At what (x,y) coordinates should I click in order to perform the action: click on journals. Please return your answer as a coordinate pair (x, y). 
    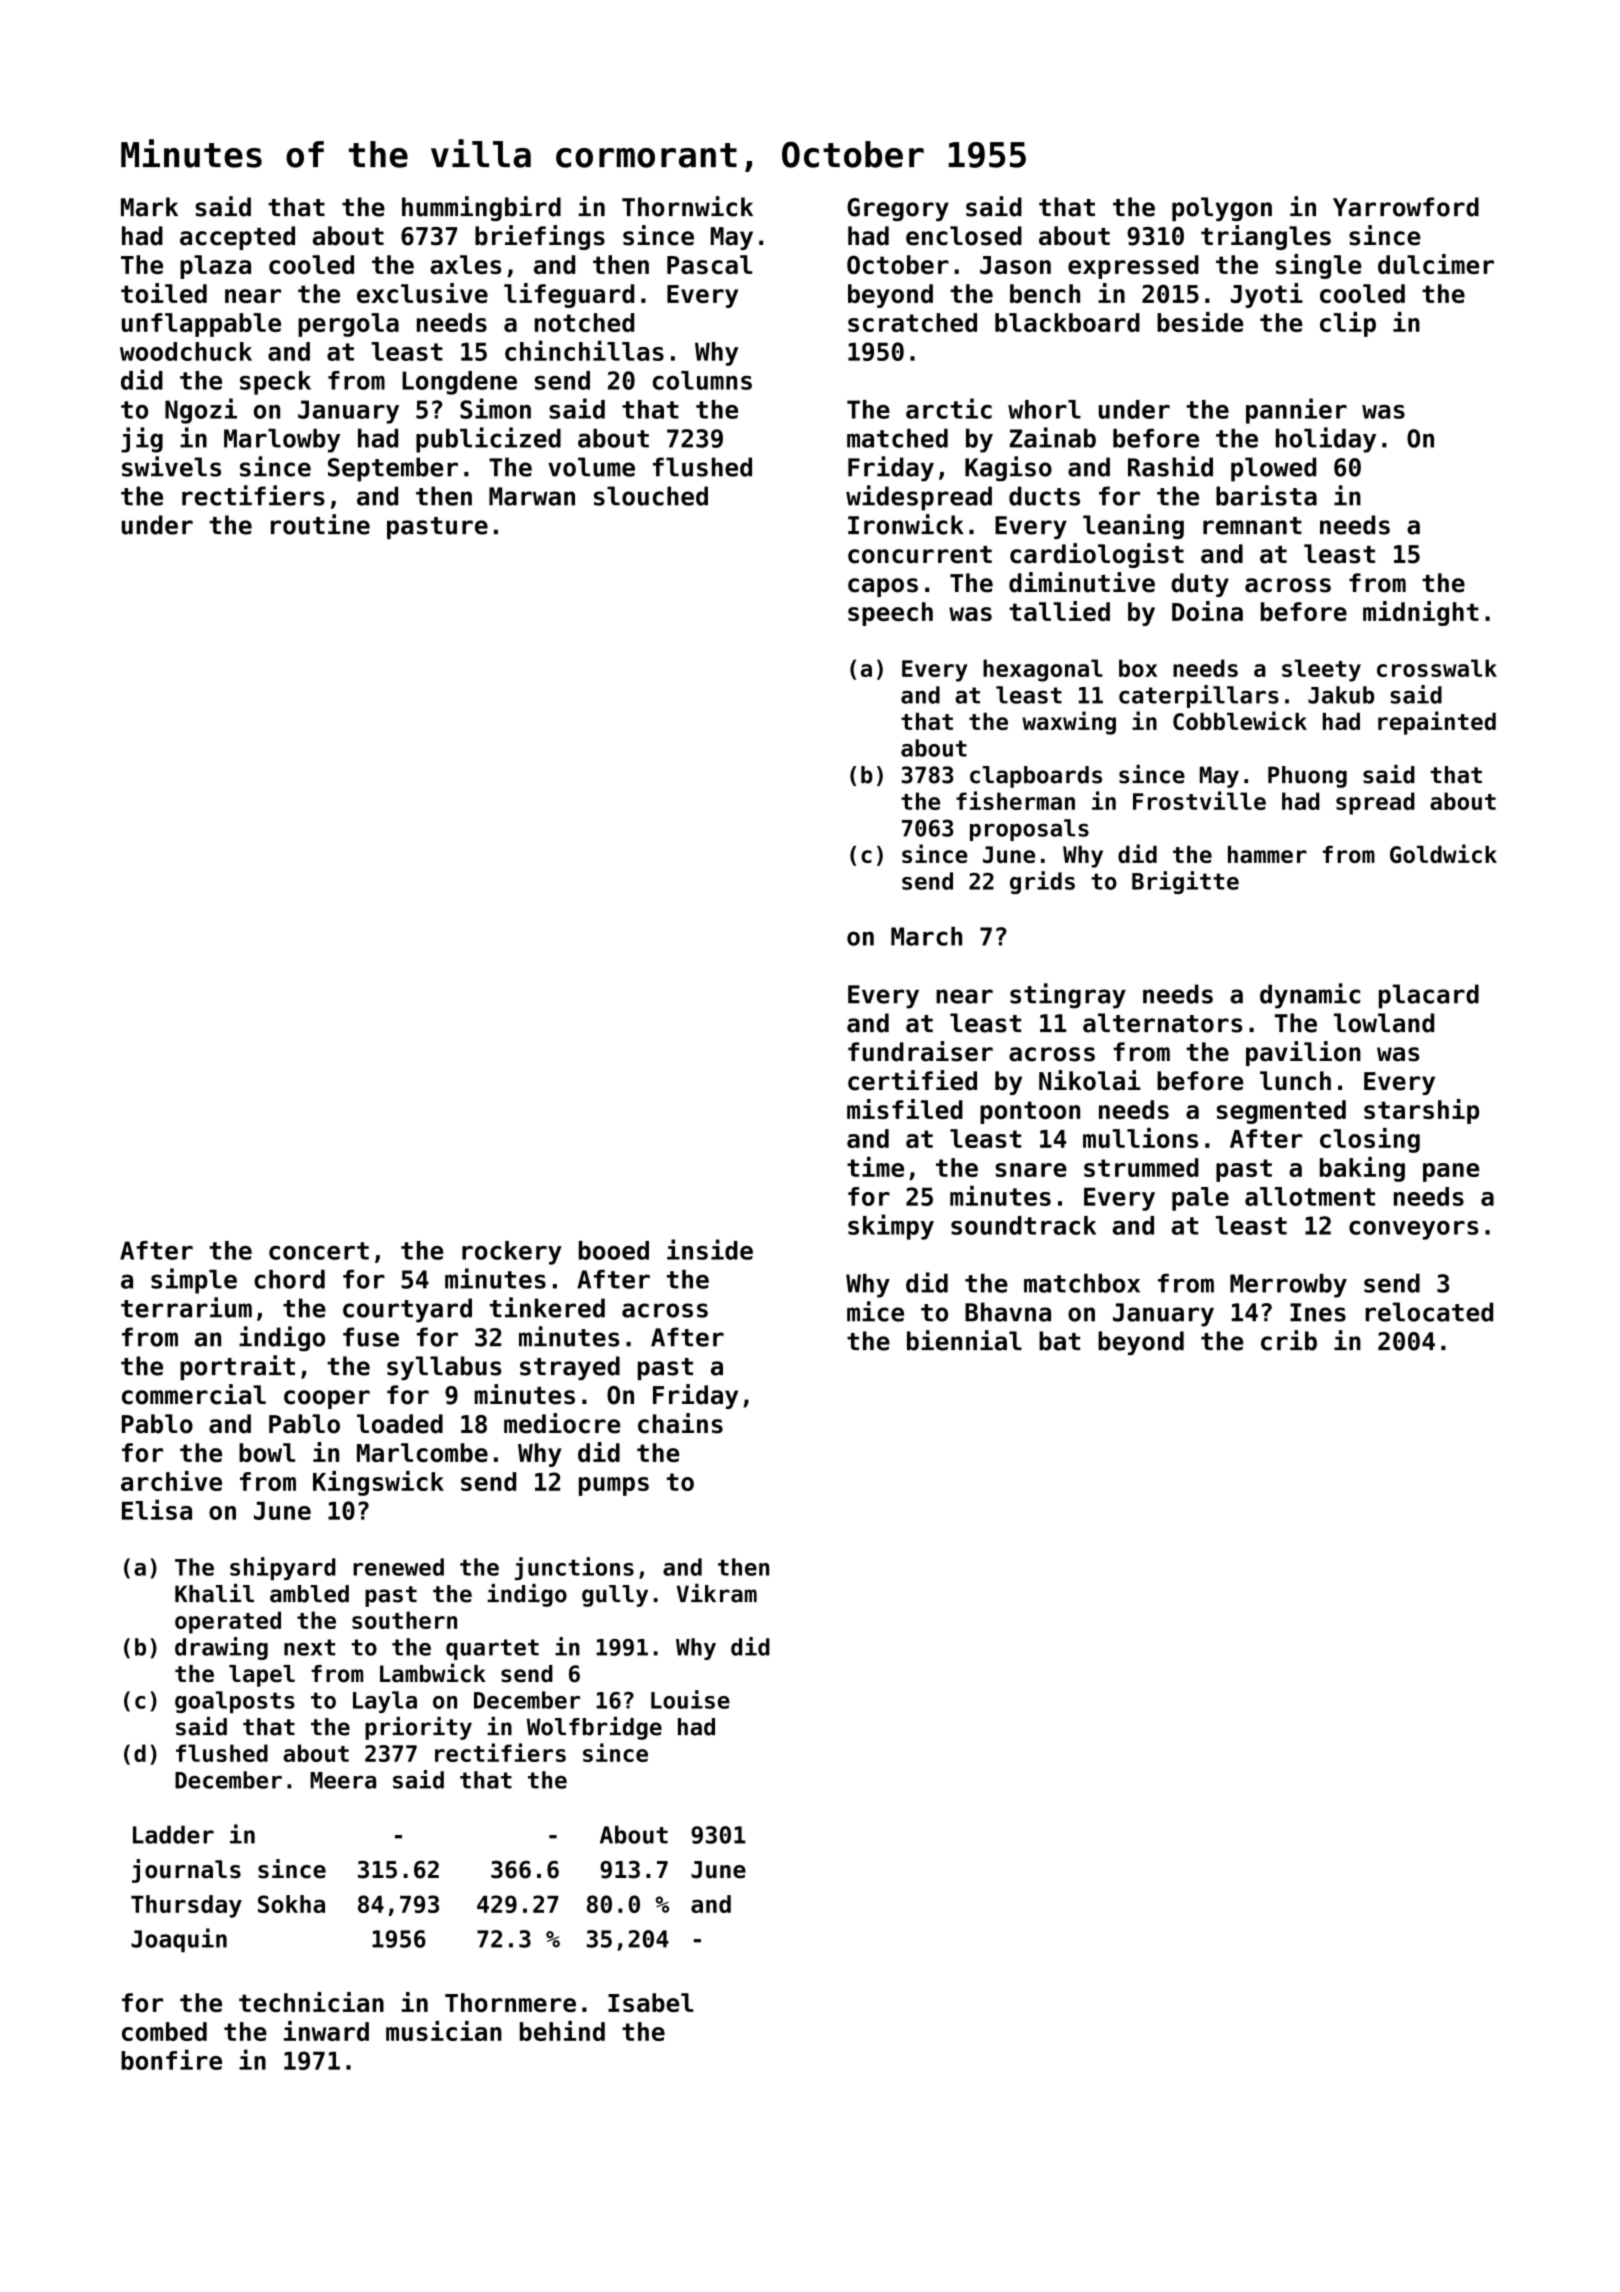
    Looking at the image, I should click on (186, 1871).
